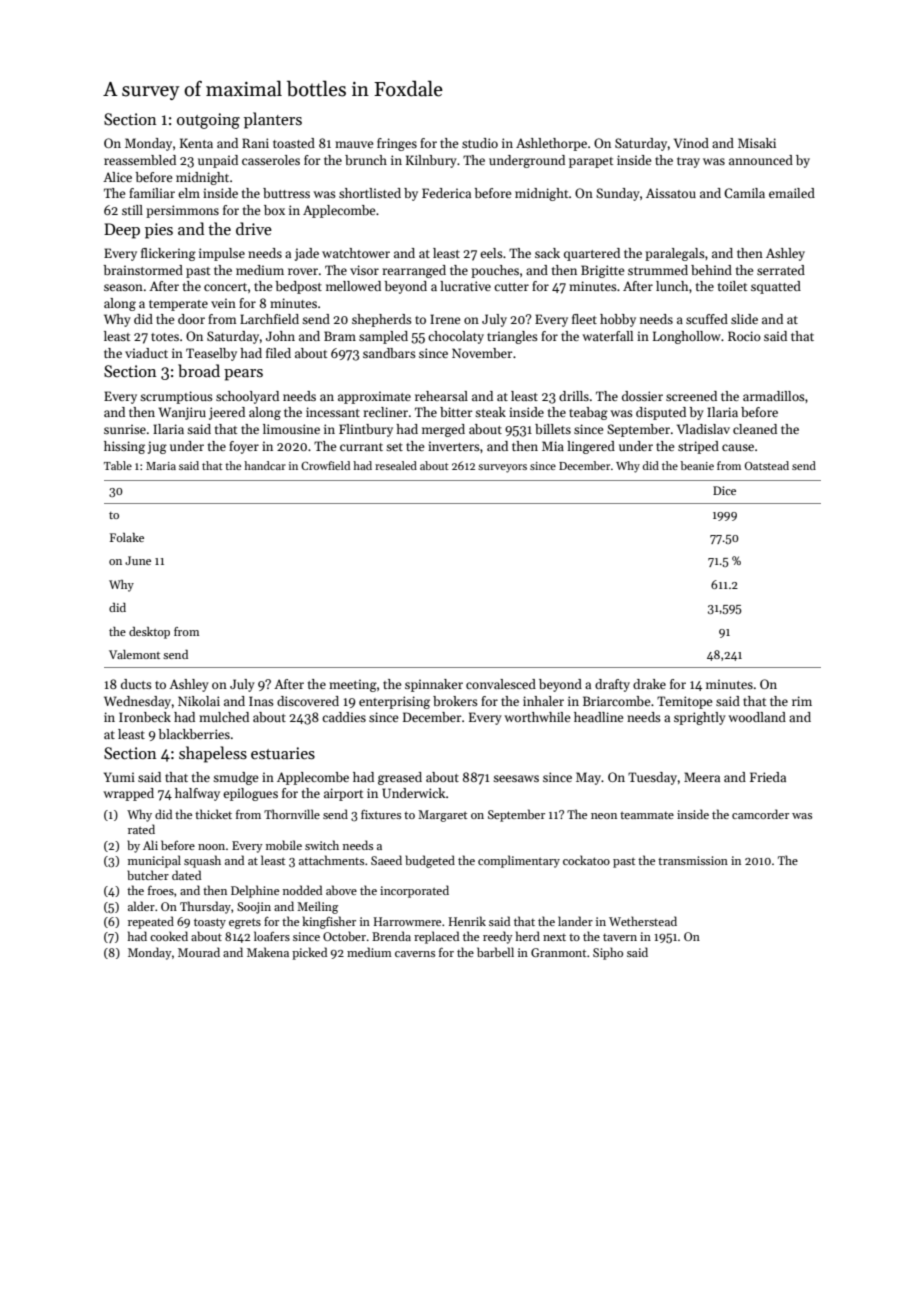 The width and height of the screenshot is (924, 1308). What do you see at coordinates (591, 162) in the screenshot?
I see `parapet` at bounding box center [591, 162].
